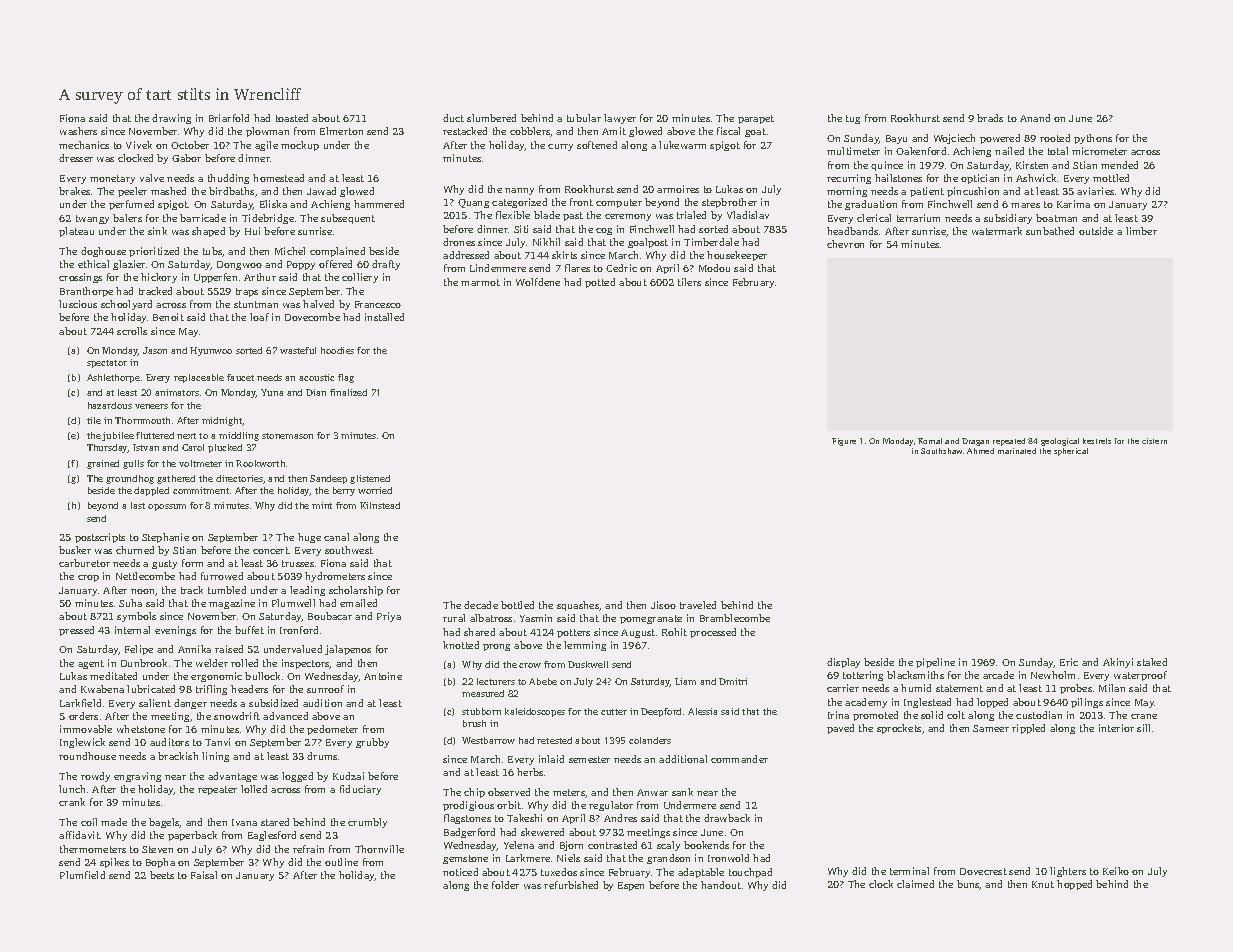  Describe the element at coordinates (348, 392) in the page. I see `finalized` at that location.
